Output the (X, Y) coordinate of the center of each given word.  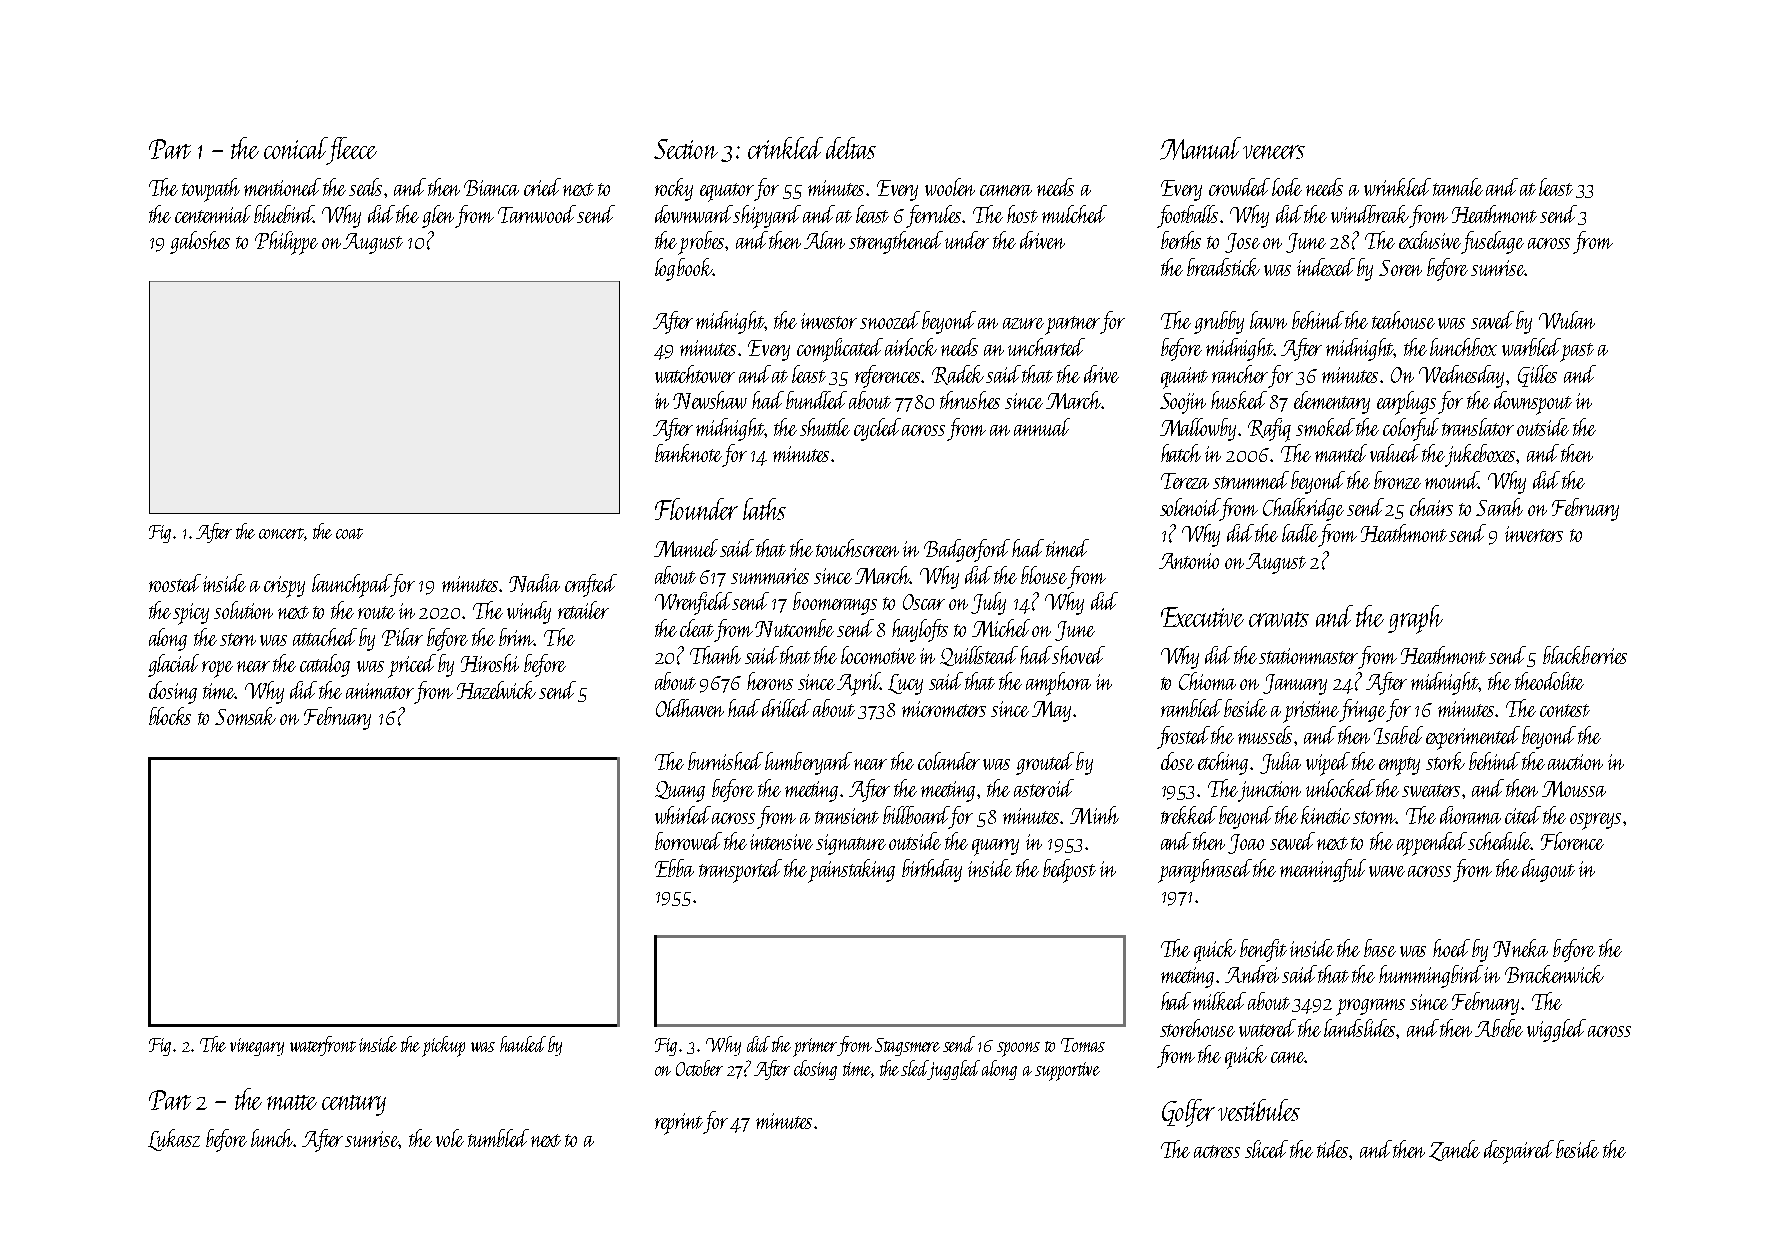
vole (450, 1138)
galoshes (200, 242)
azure (1023, 323)
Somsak (245, 716)
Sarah (1499, 507)
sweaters (1431, 790)
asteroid (1044, 788)
